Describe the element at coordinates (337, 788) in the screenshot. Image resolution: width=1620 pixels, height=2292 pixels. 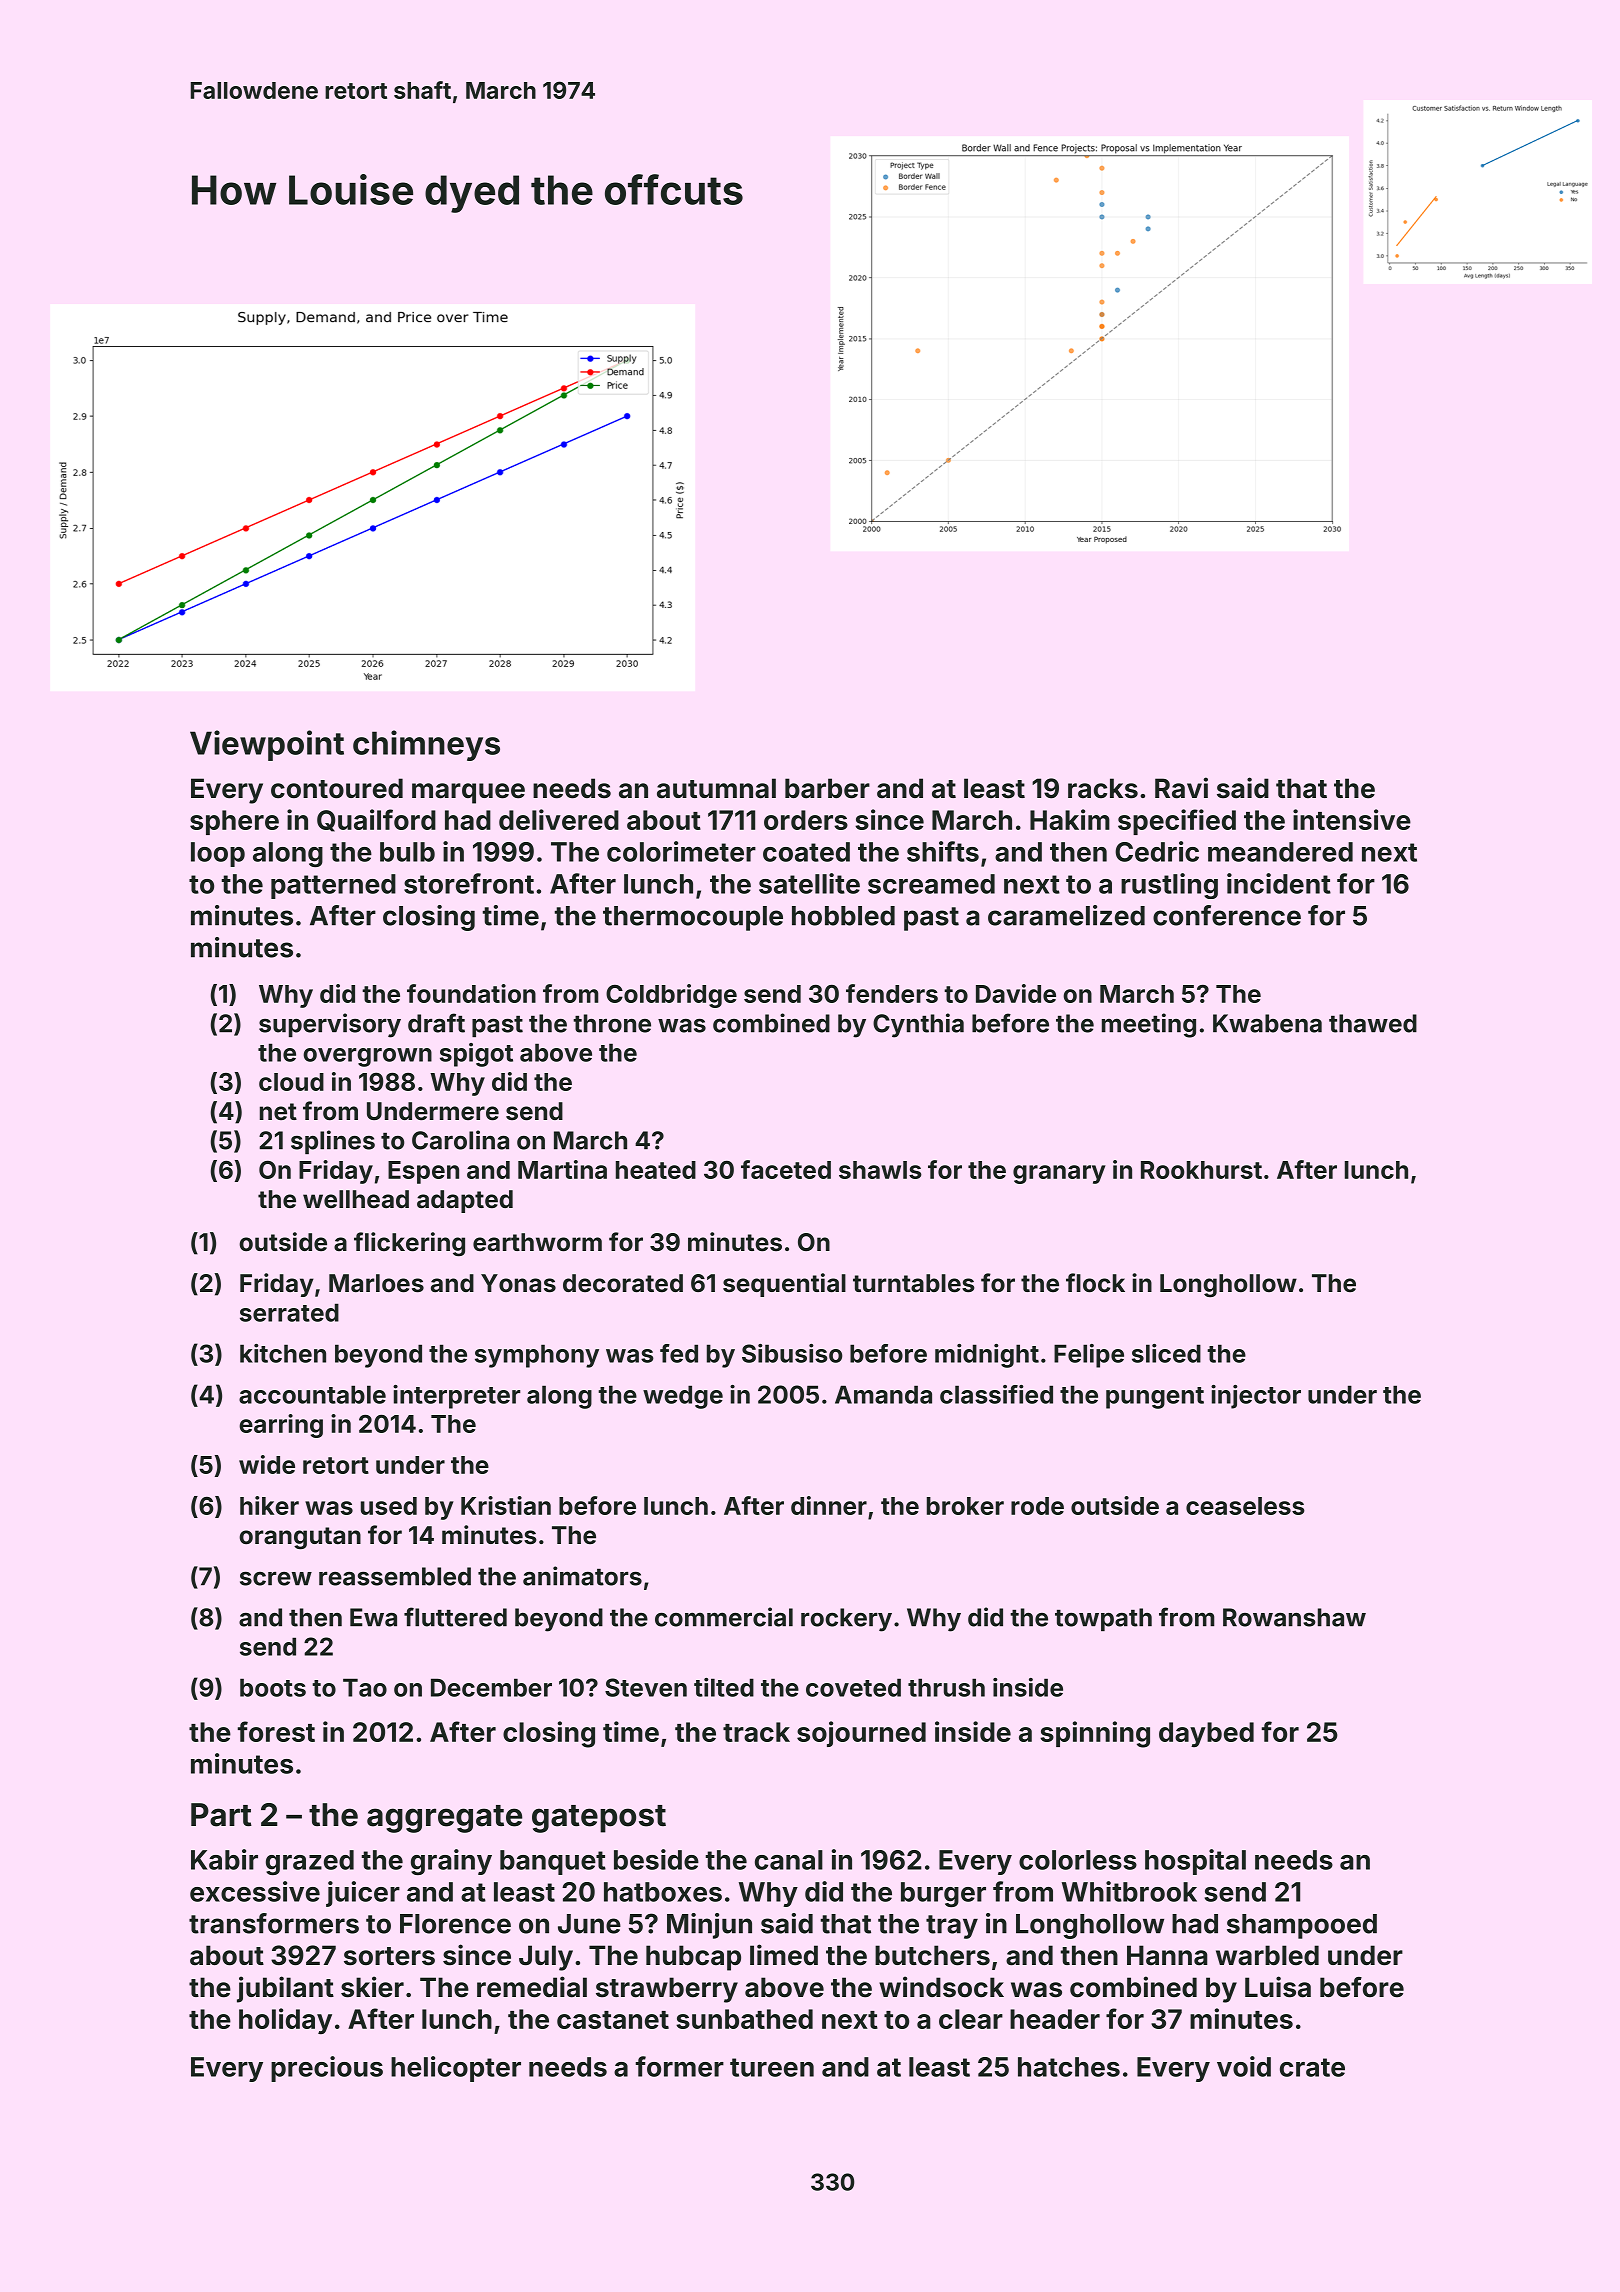
I see `contoured` at that location.
